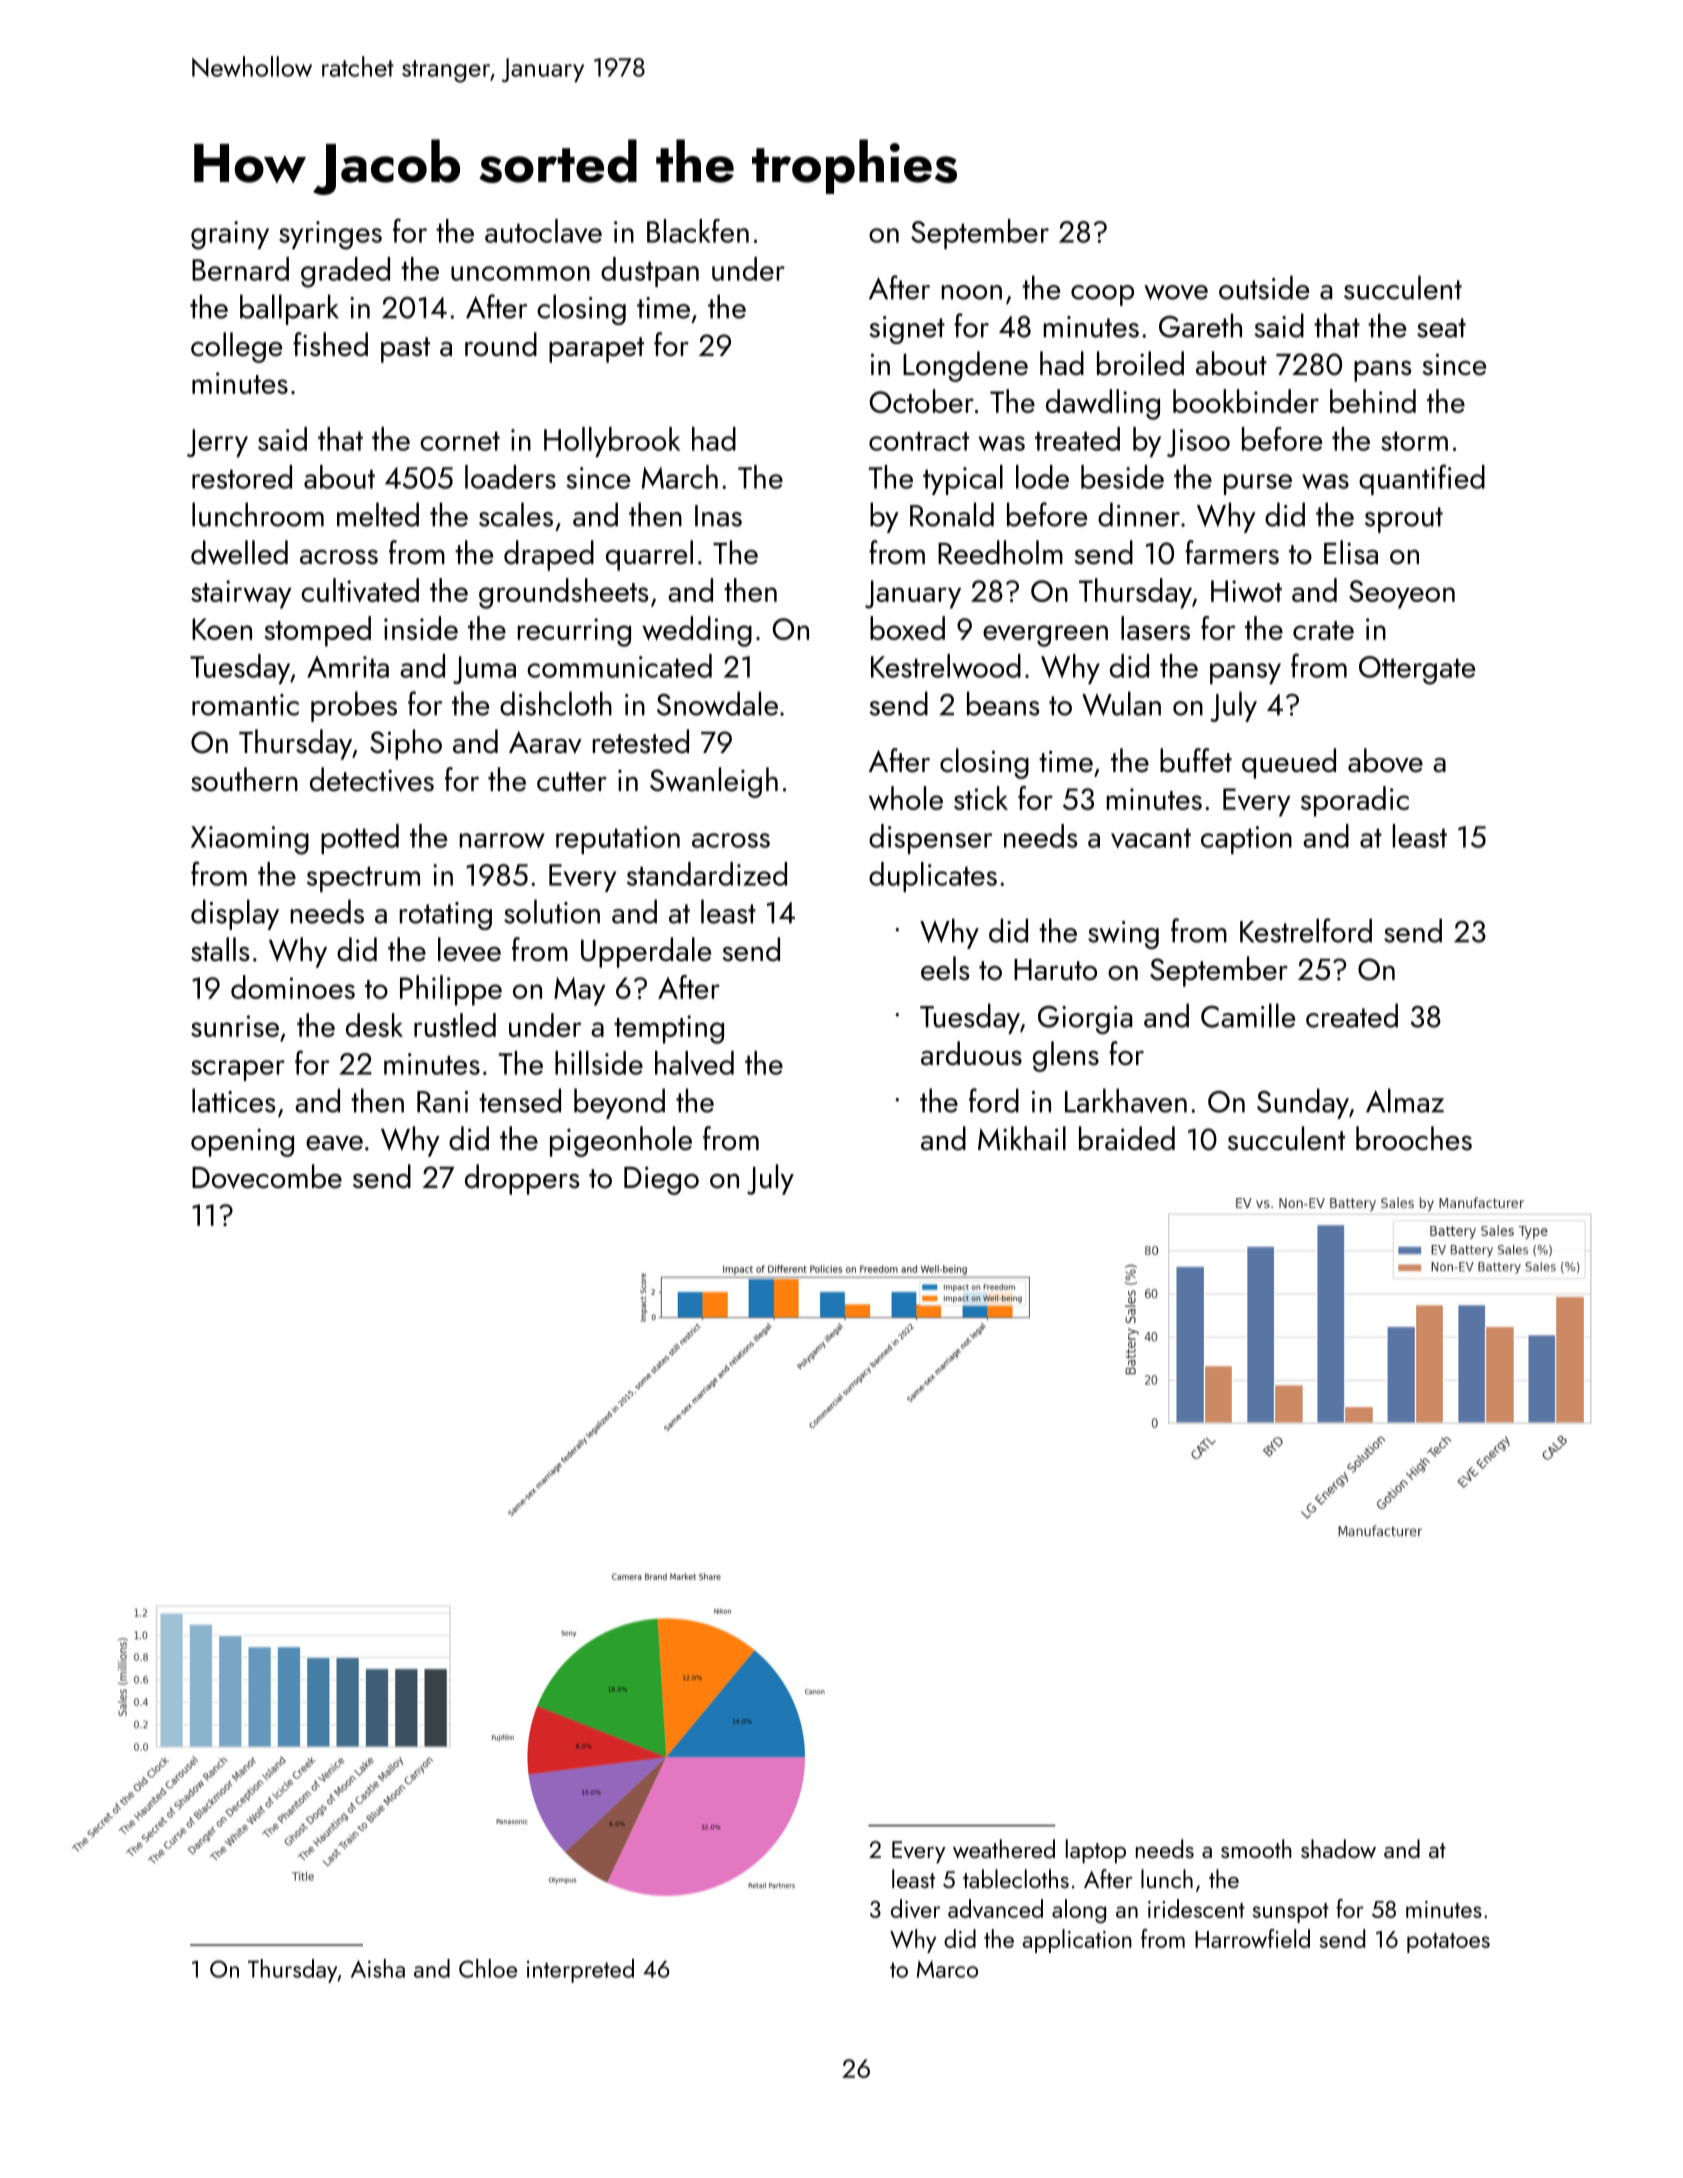 This screenshot has width=1683, height=2178. Describe the element at coordinates (1151, 838) in the screenshot. I see `vacant` at that location.
